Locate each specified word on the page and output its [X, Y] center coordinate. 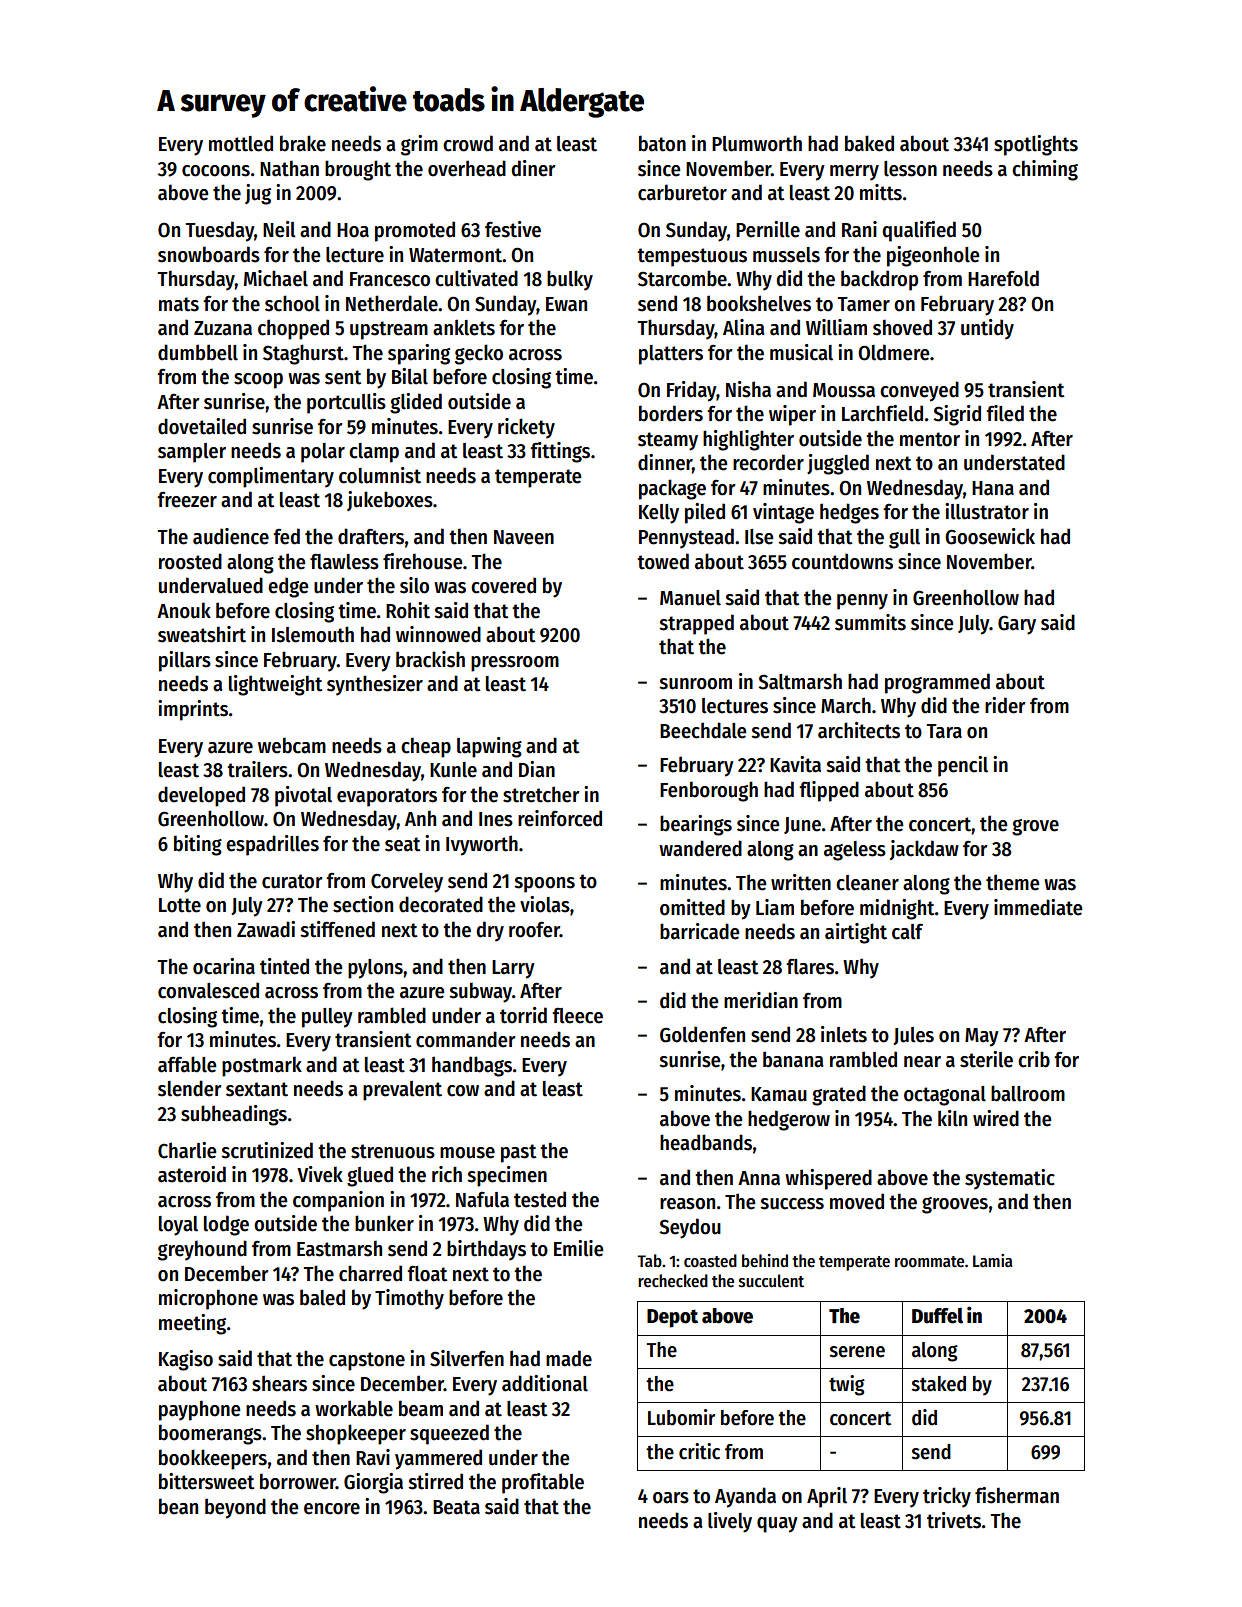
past [519, 1153]
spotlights [1036, 145]
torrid [523, 1015]
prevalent [402, 1091]
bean [178, 1506]
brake [303, 143]
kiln [952, 1118]
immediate [1038, 907]
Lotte [180, 905]
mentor [930, 439]
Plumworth [757, 143]
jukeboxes [390, 501]
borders [671, 413]
